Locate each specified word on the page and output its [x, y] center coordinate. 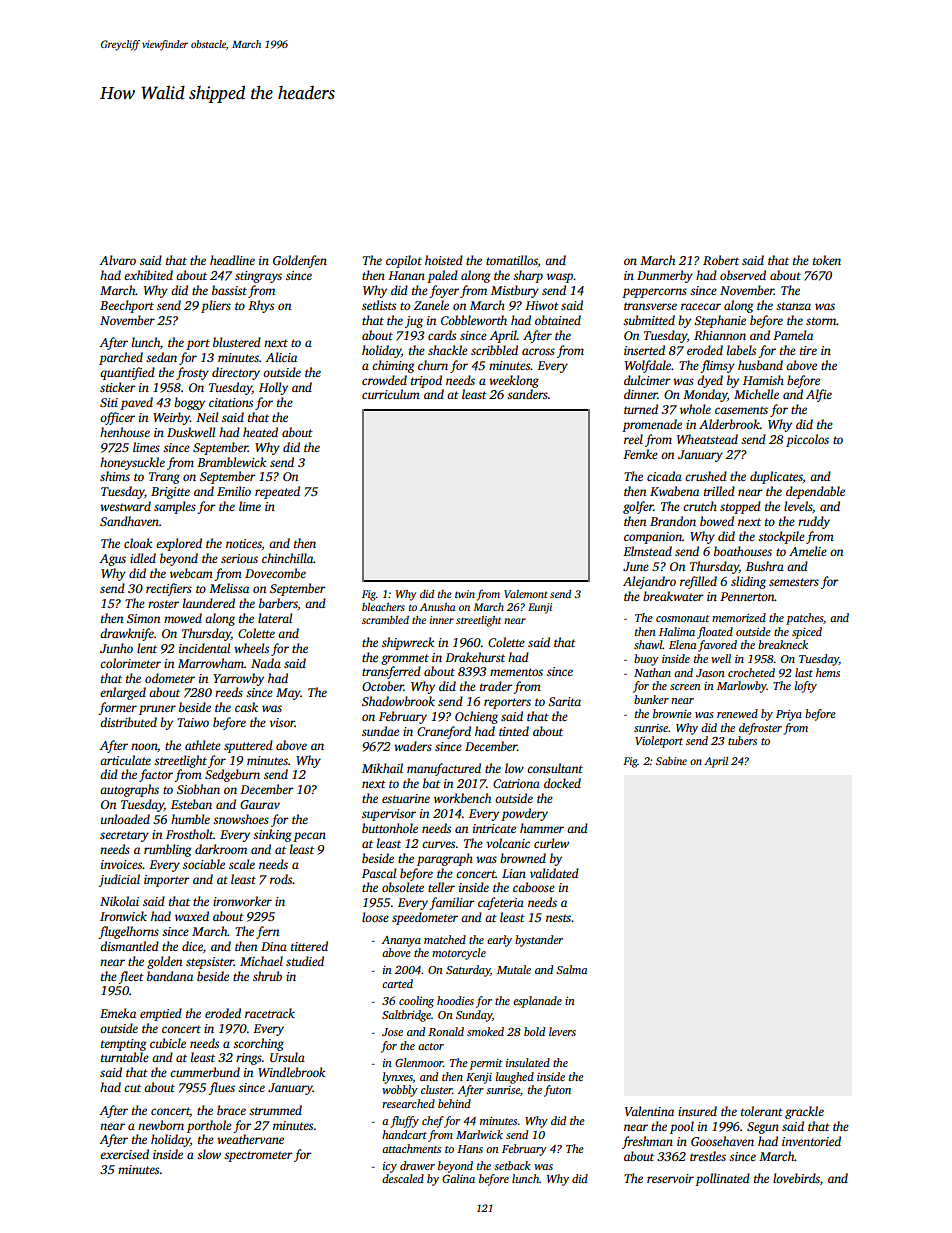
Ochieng [476, 717]
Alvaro [118, 260]
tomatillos [512, 260]
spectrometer [258, 1156]
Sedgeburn [232, 775]
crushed [706, 476]
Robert [721, 260]
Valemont [526, 594]
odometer [170, 678]
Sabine [671, 761]
